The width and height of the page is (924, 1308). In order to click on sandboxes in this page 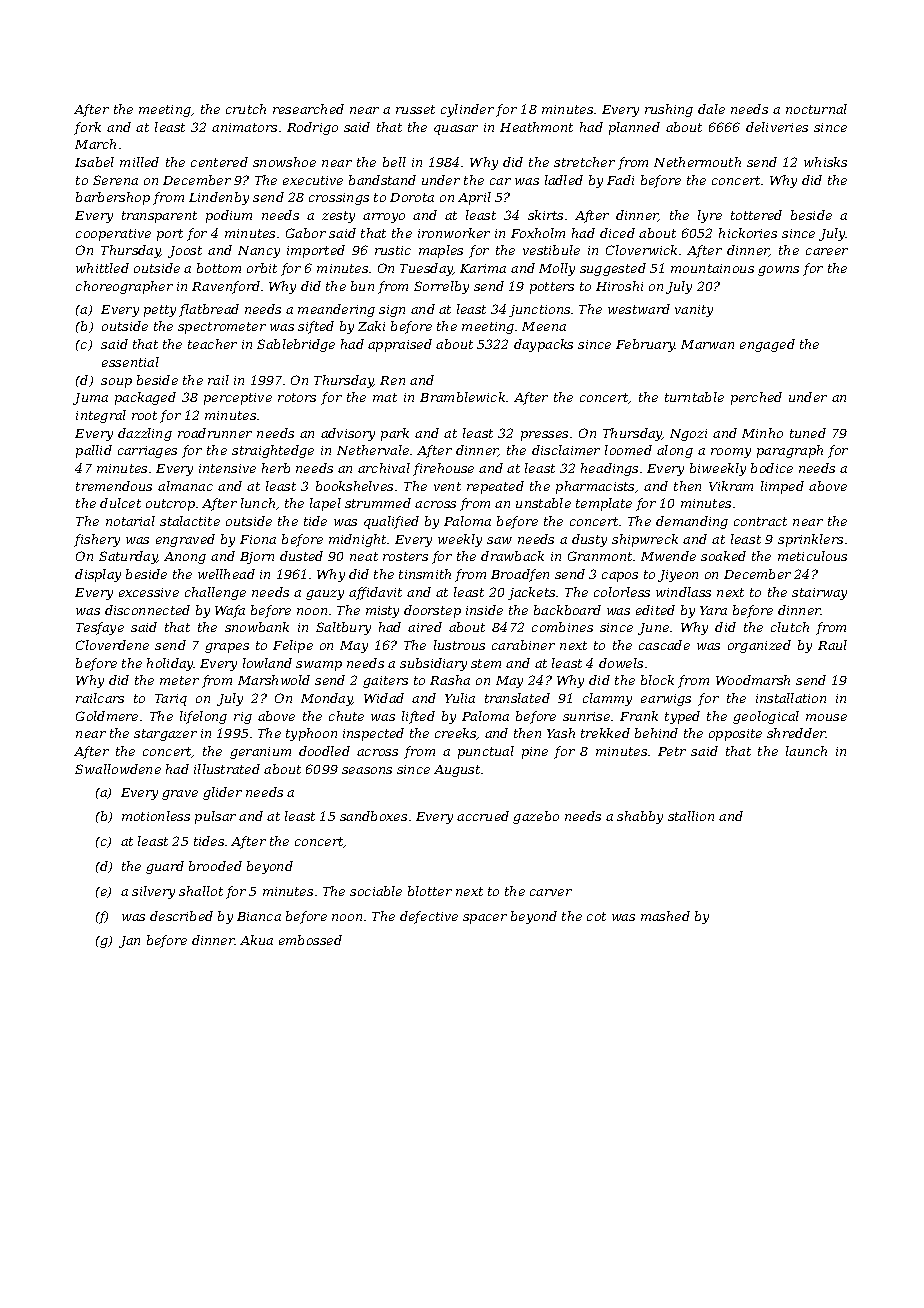, I will do `click(373, 816)`.
